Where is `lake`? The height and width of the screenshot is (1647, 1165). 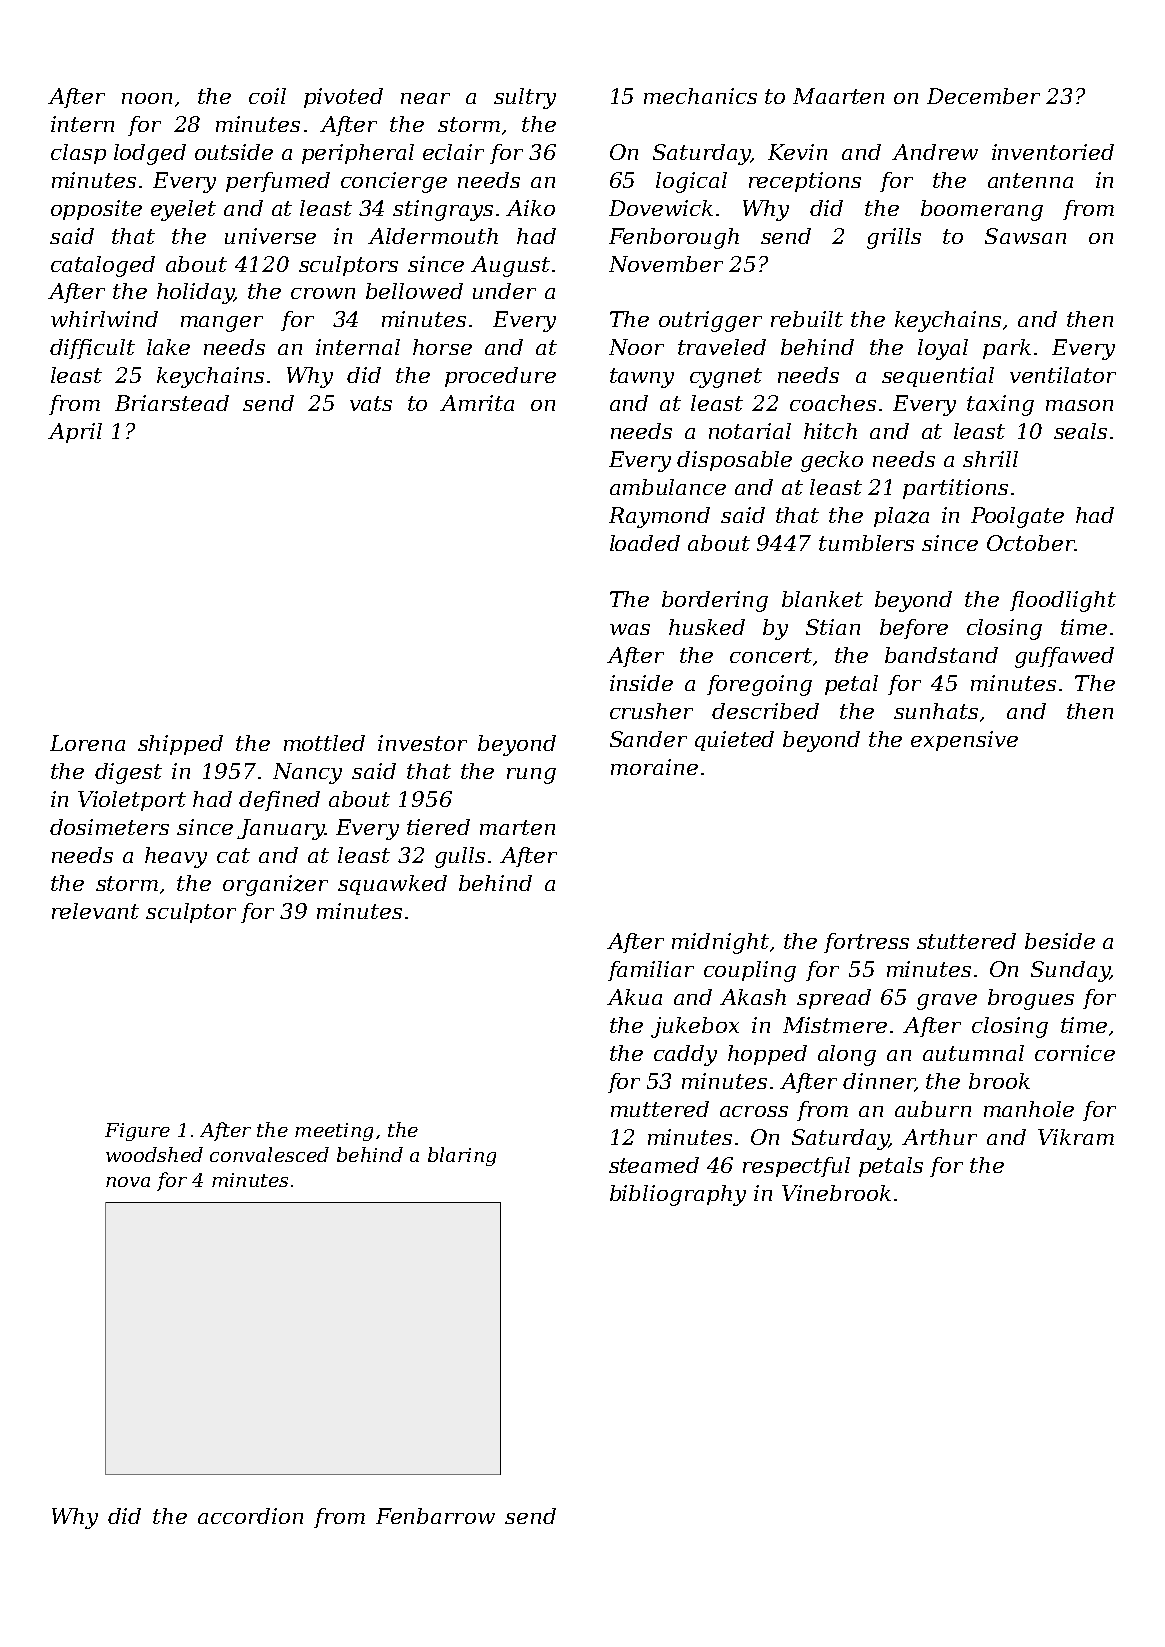
lake is located at coordinates (168, 347).
